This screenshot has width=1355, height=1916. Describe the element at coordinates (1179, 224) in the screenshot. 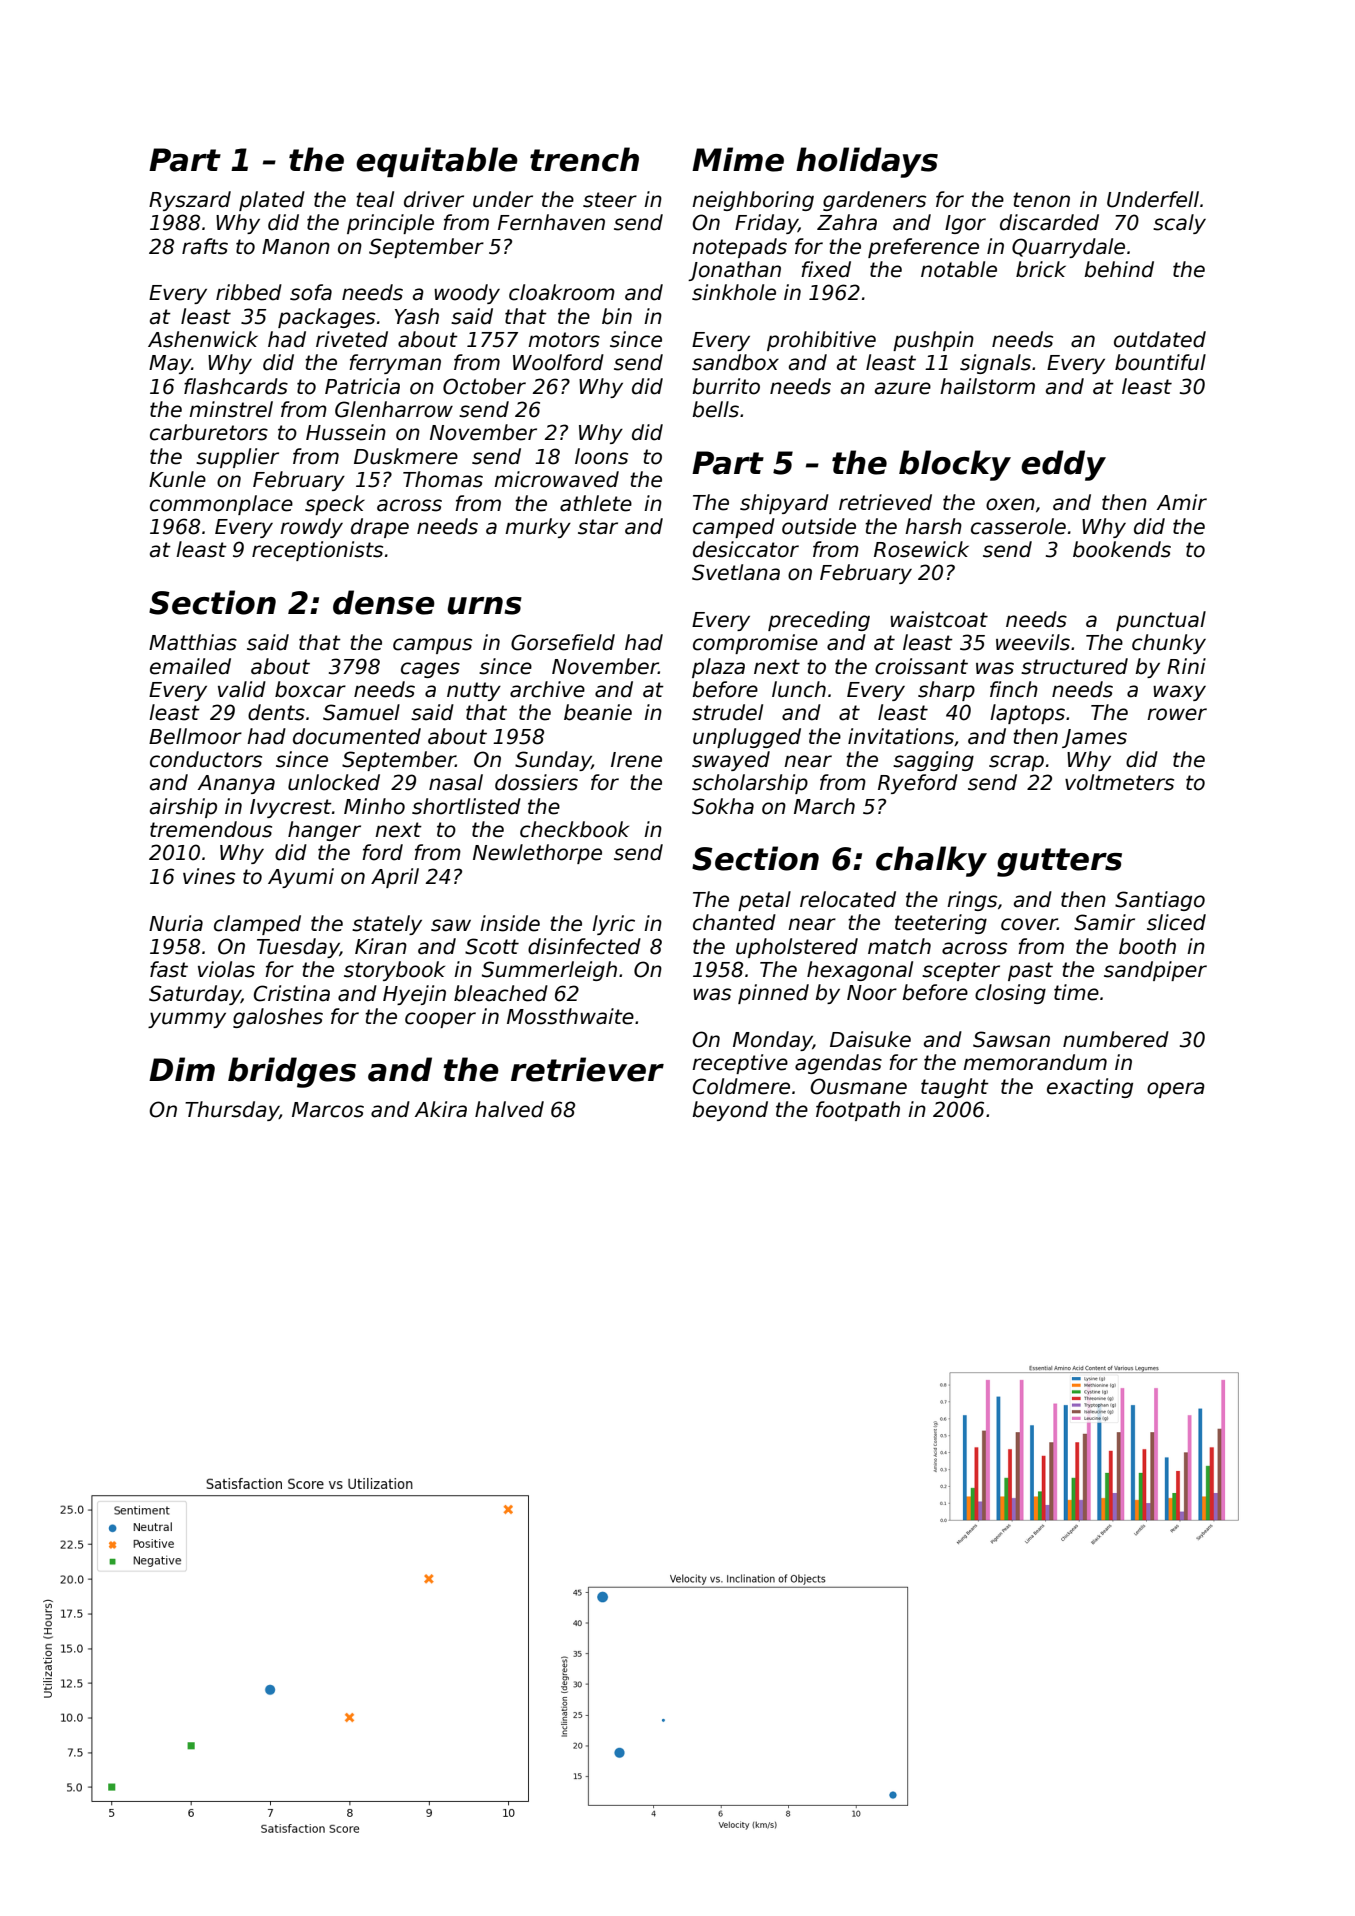

I see `scaly` at that location.
